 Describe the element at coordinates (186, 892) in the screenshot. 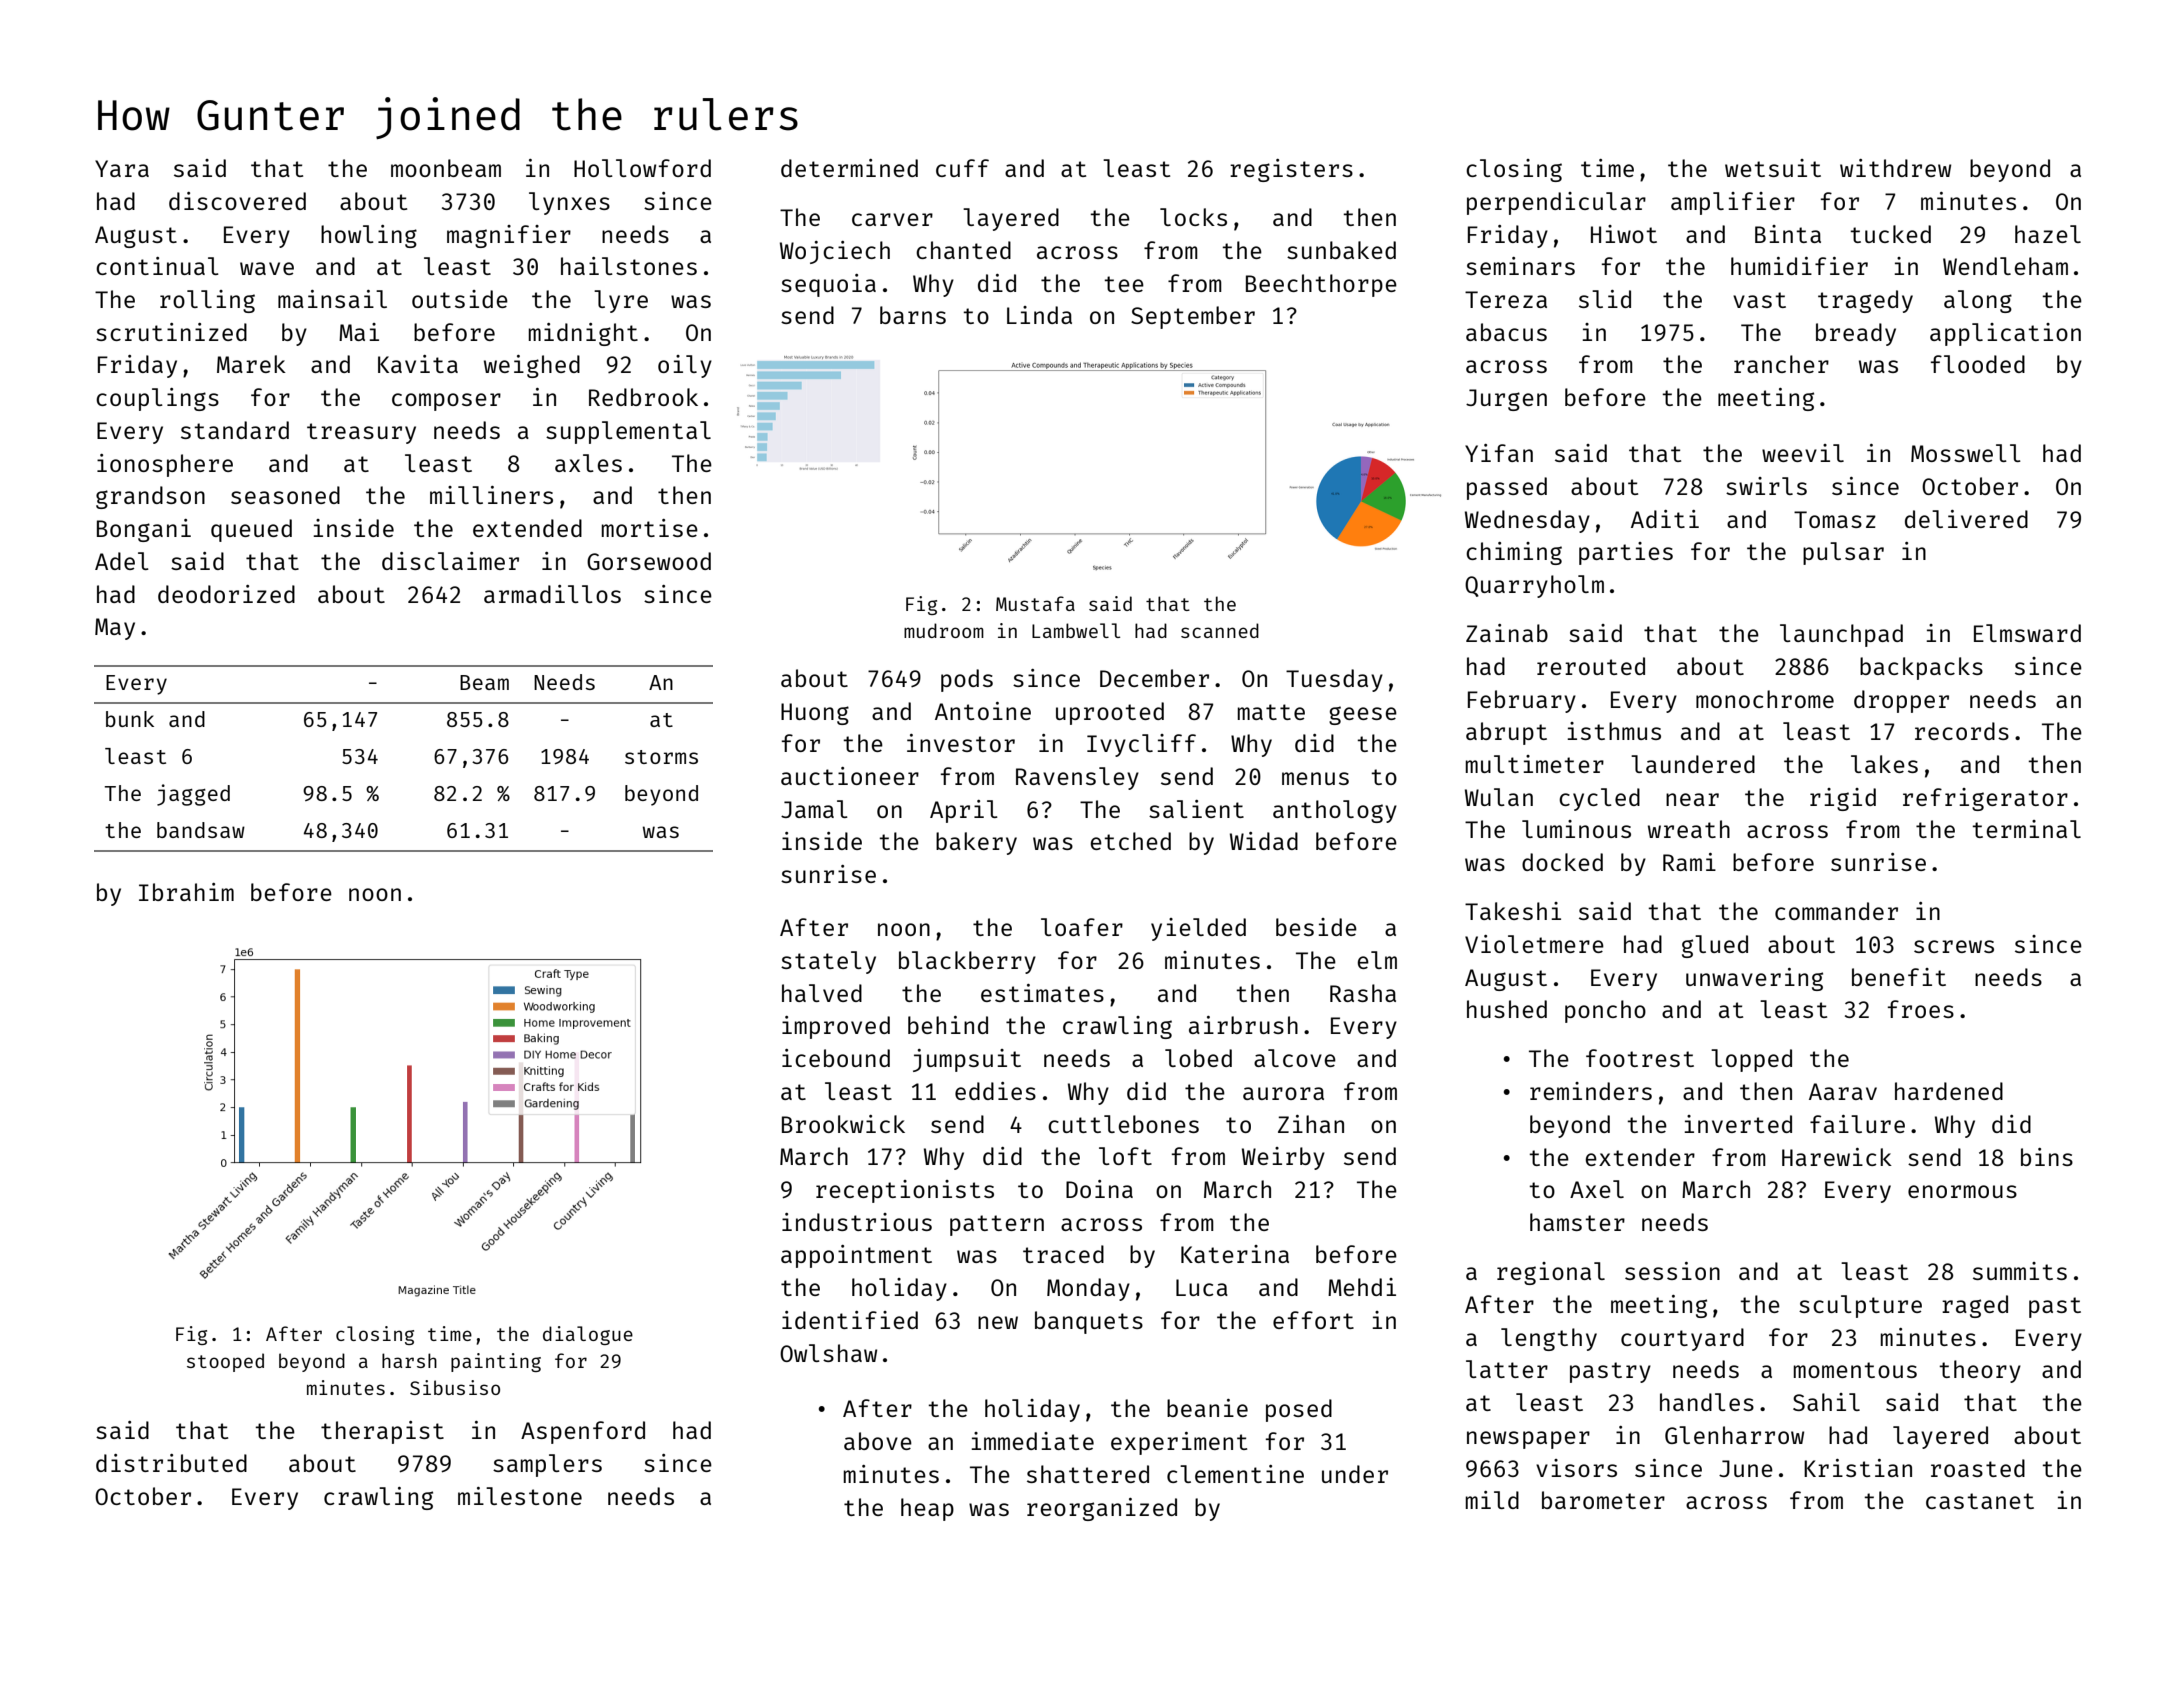

I see `Ibrahim` at that location.
